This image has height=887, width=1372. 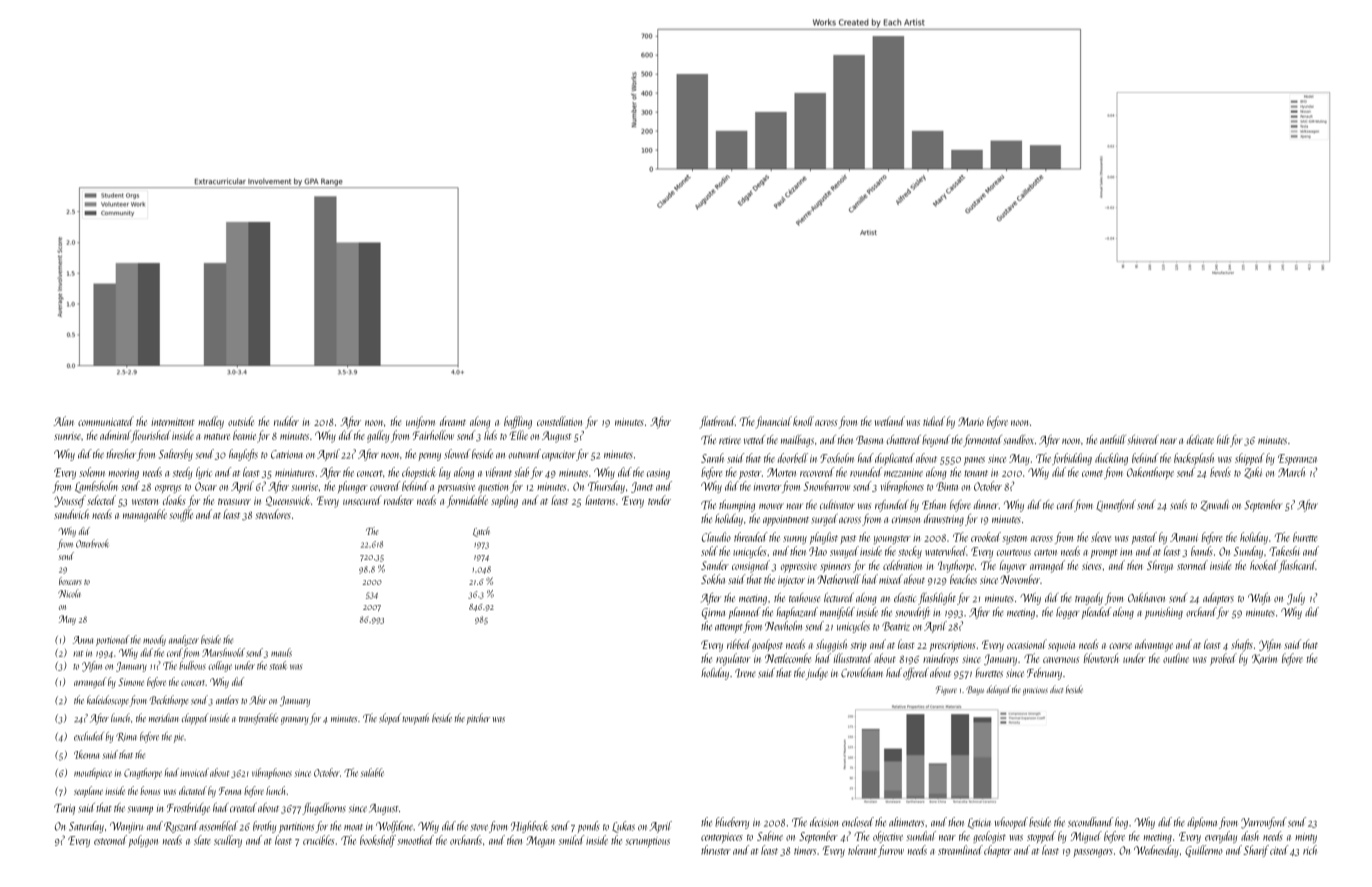 What do you see at coordinates (131, 682) in the image?
I see `Simone` at bounding box center [131, 682].
